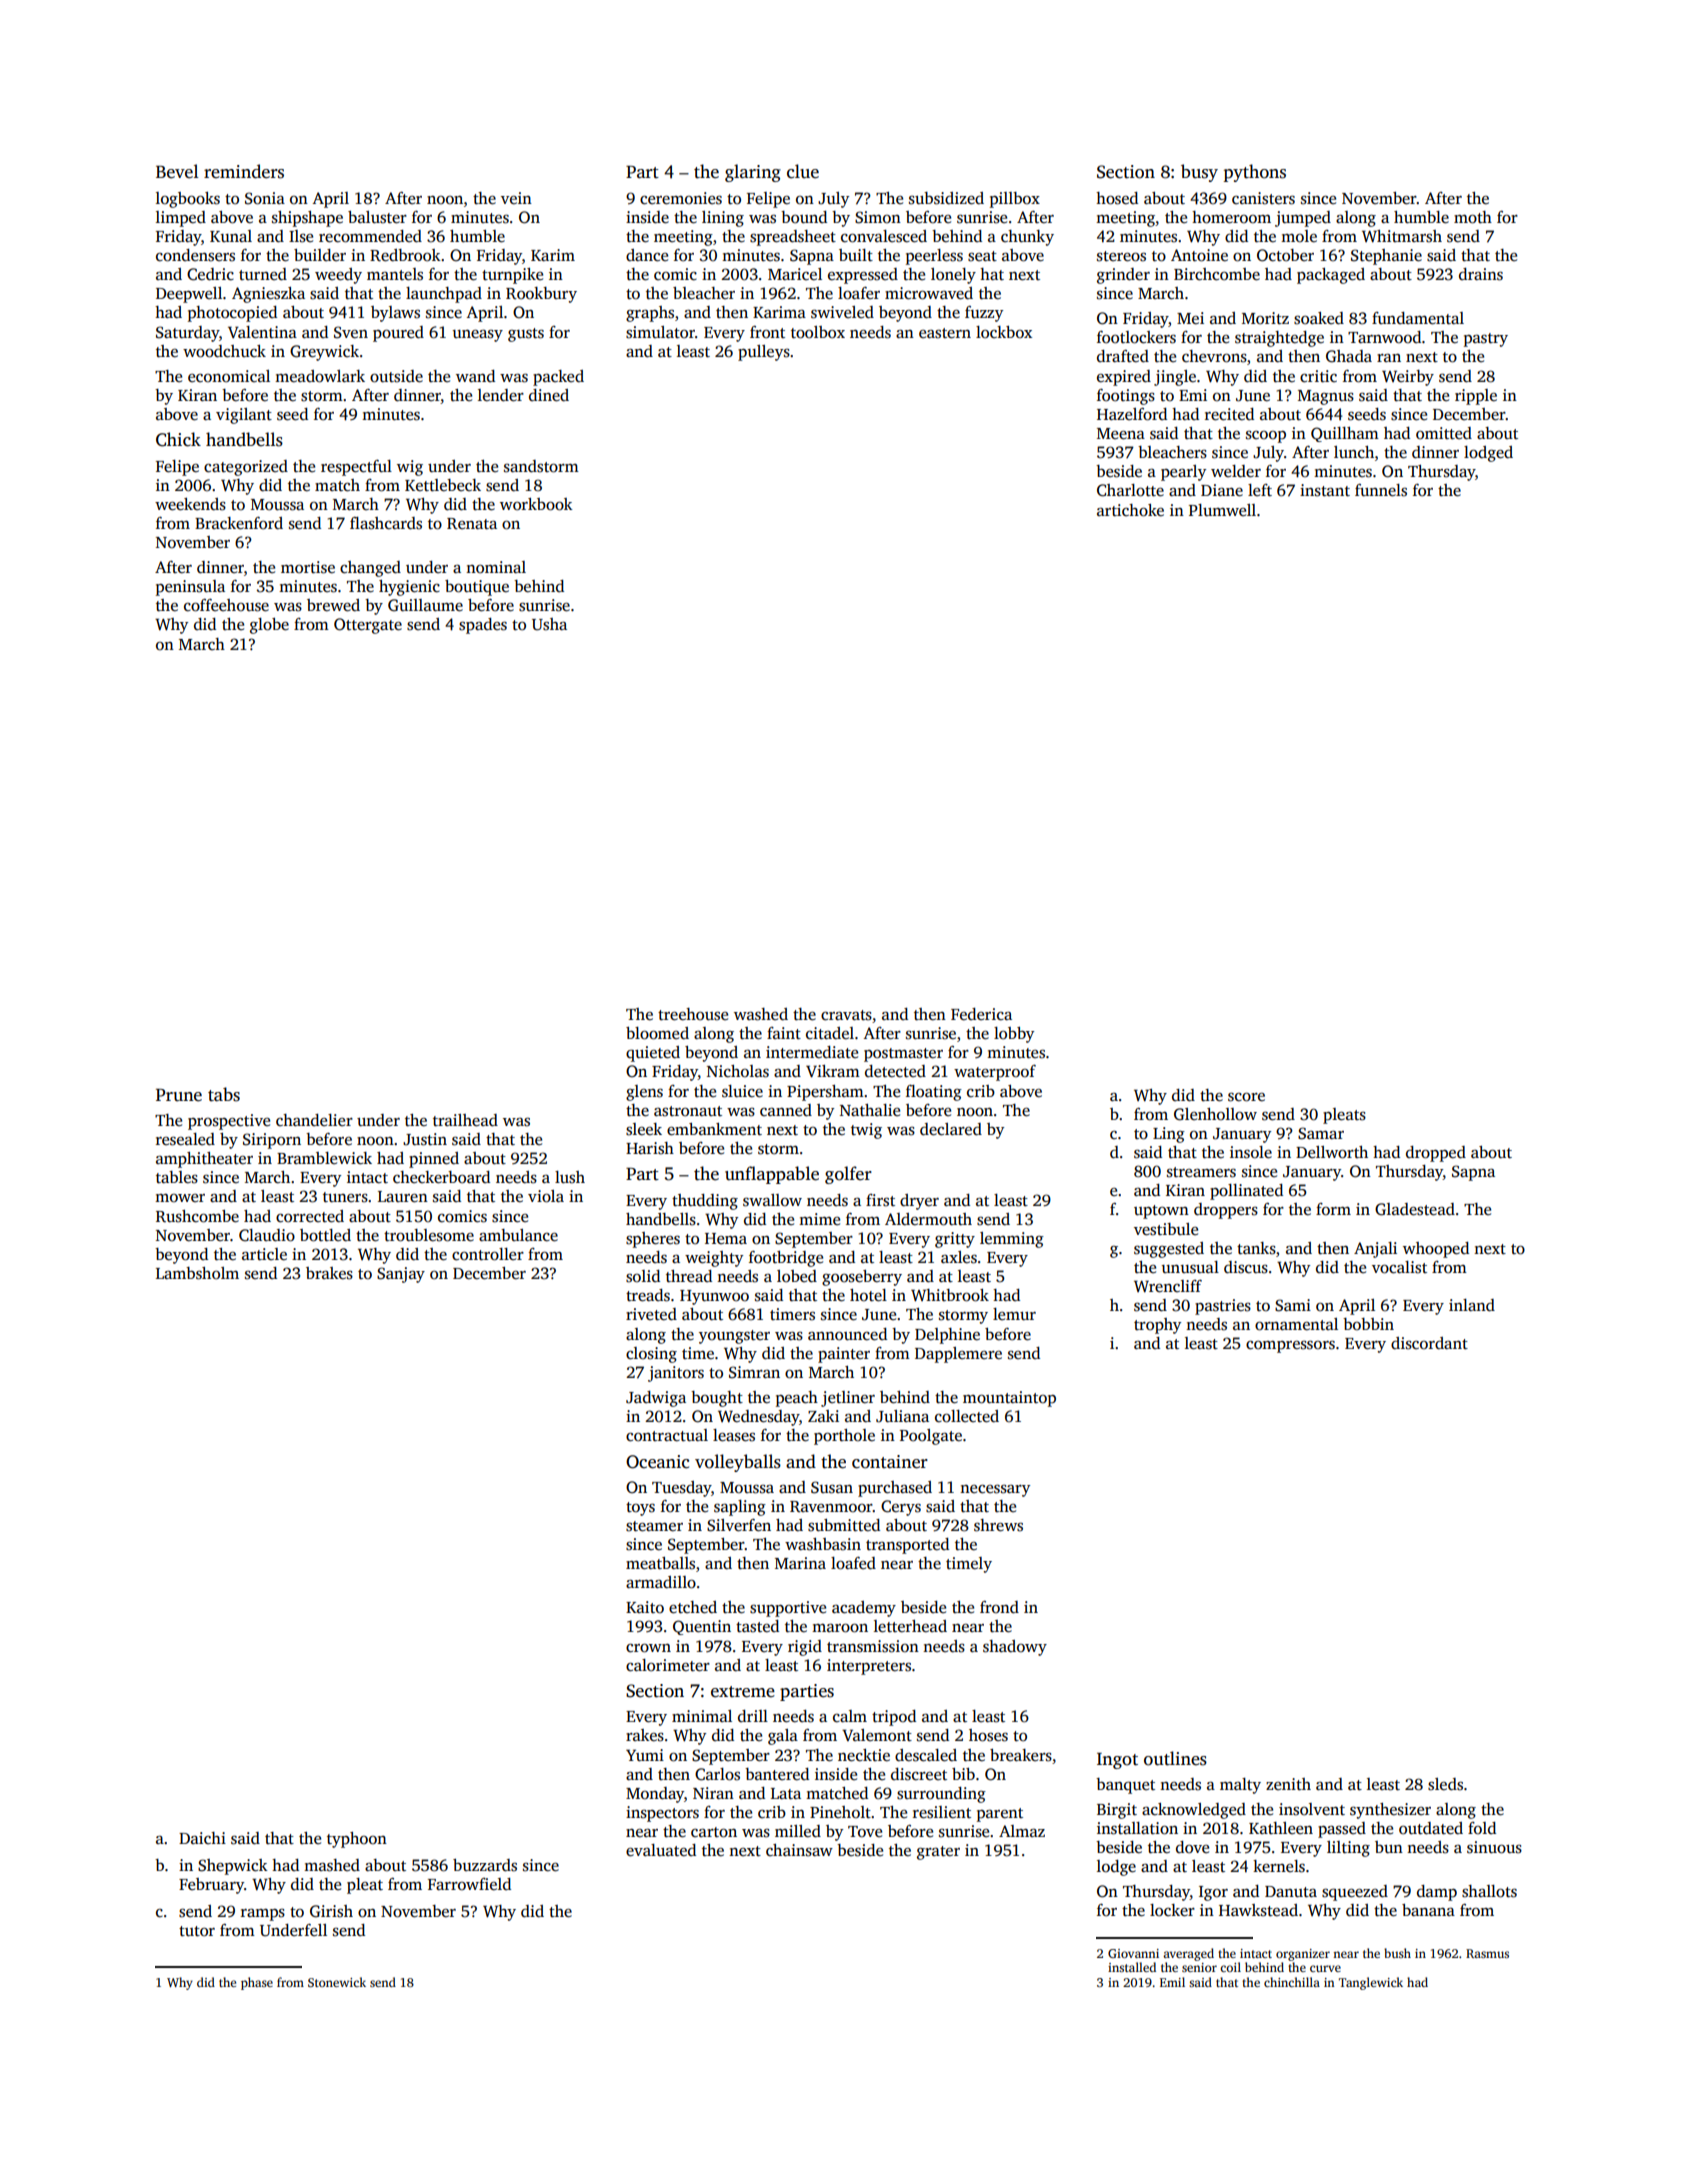 This document has width=1683, height=2178. What do you see at coordinates (772, 1175) in the document?
I see `unflappable` at bounding box center [772, 1175].
